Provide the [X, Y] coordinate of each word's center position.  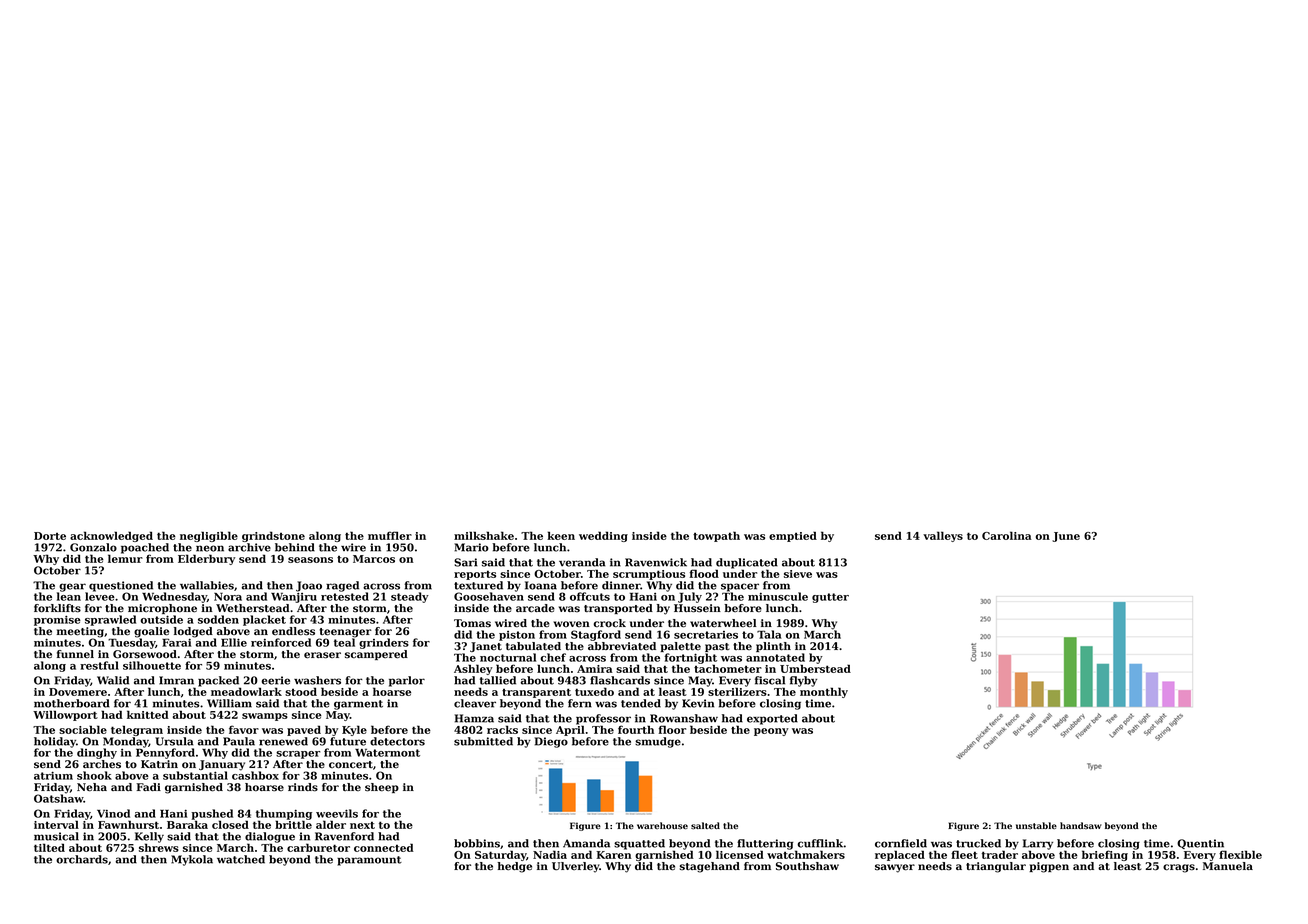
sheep [382, 788]
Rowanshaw [684, 718]
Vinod [113, 813]
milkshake [484, 535]
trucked [978, 843]
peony [771, 732]
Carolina [1007, 535]
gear [72, 587]
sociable [83, 729]
